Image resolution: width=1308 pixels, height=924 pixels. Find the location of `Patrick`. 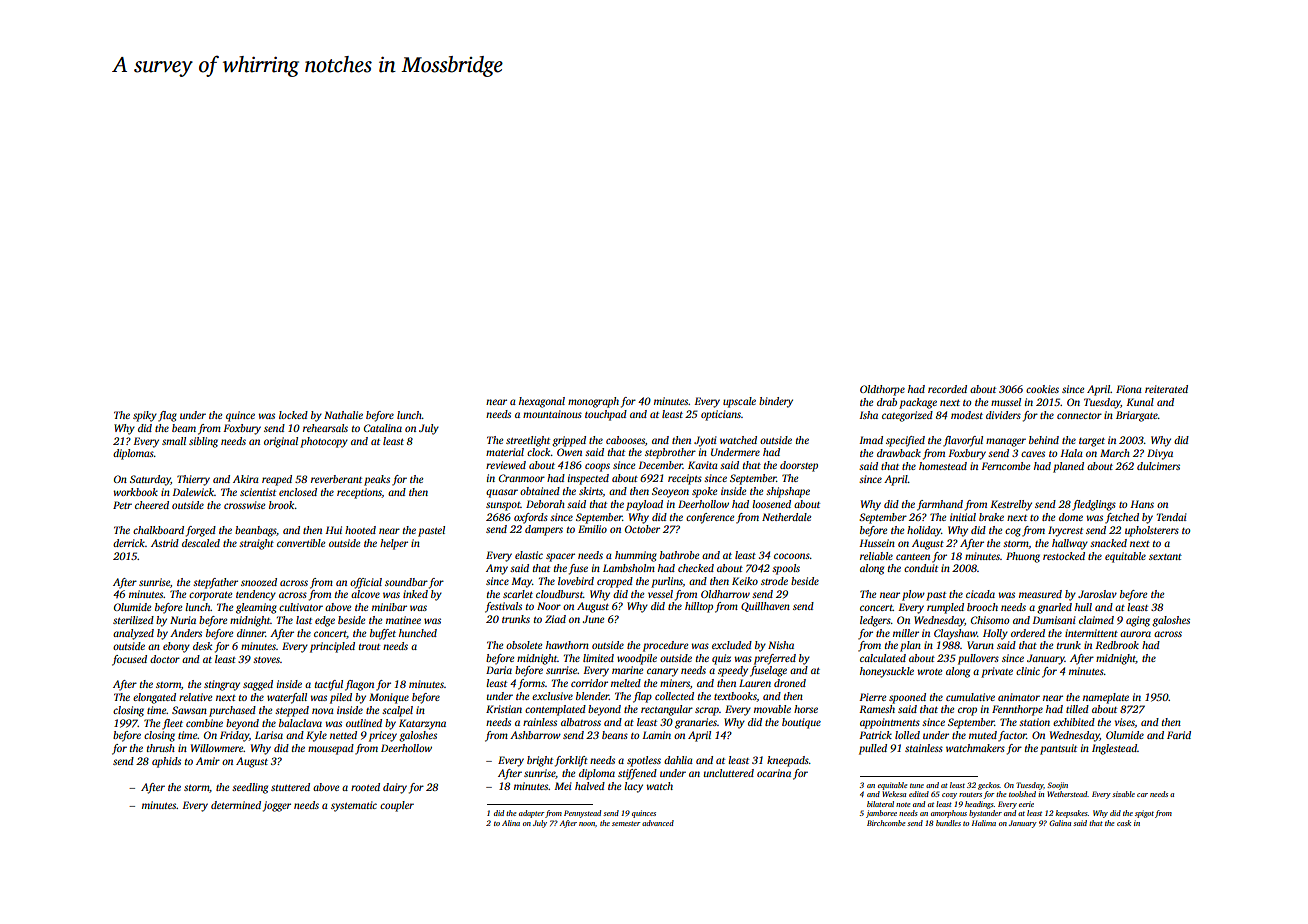

Patrick is located at coordinates (875, 735).
